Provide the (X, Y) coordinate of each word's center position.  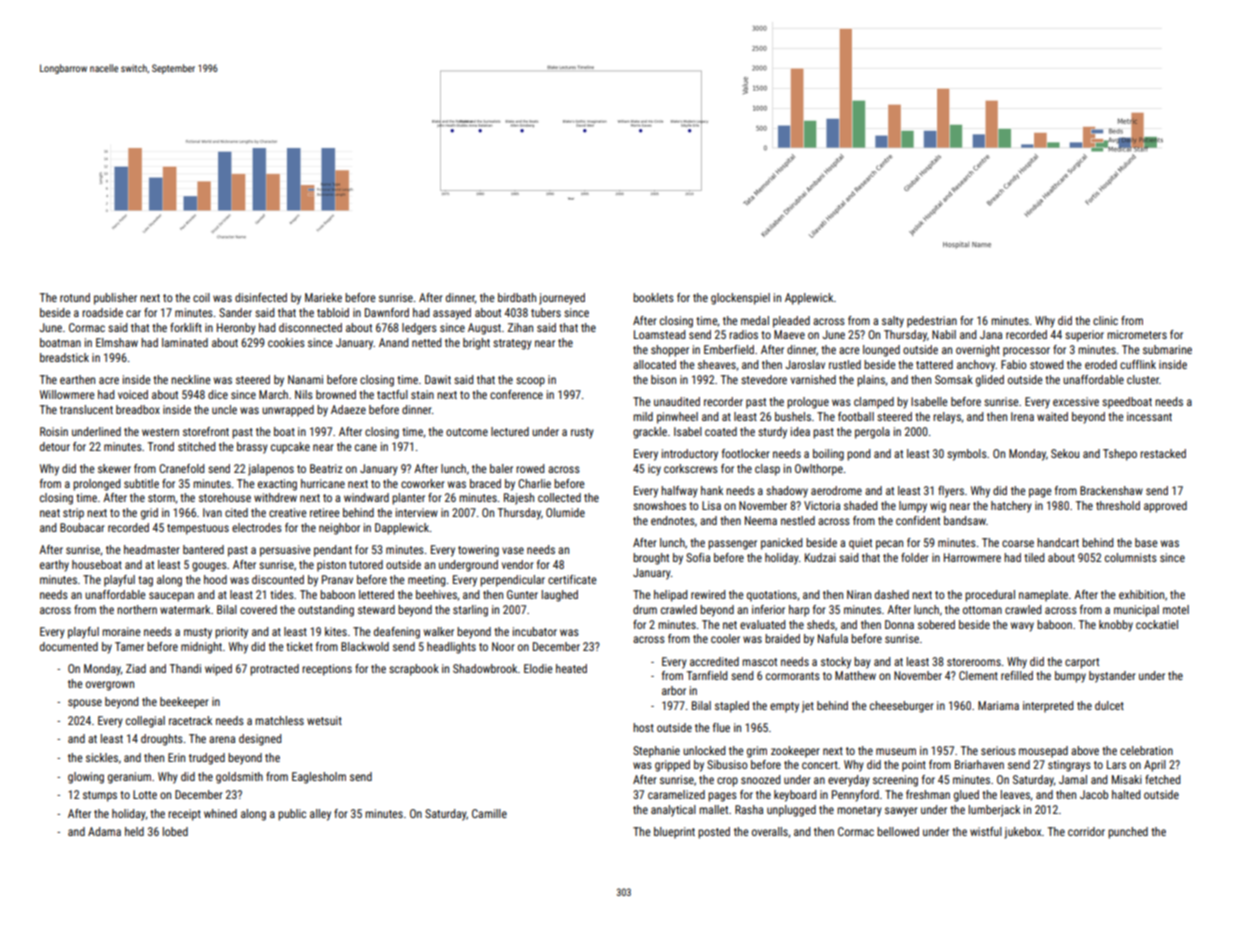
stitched (196, 446)
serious (998, 750)
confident (918, 520)
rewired (708, 594)
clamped (874, 403)
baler (501, 468)
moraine (121, 631)
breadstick (64, 357)
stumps (100, 796)
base (1146, 542)
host (643, 727)
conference (516, 394)
